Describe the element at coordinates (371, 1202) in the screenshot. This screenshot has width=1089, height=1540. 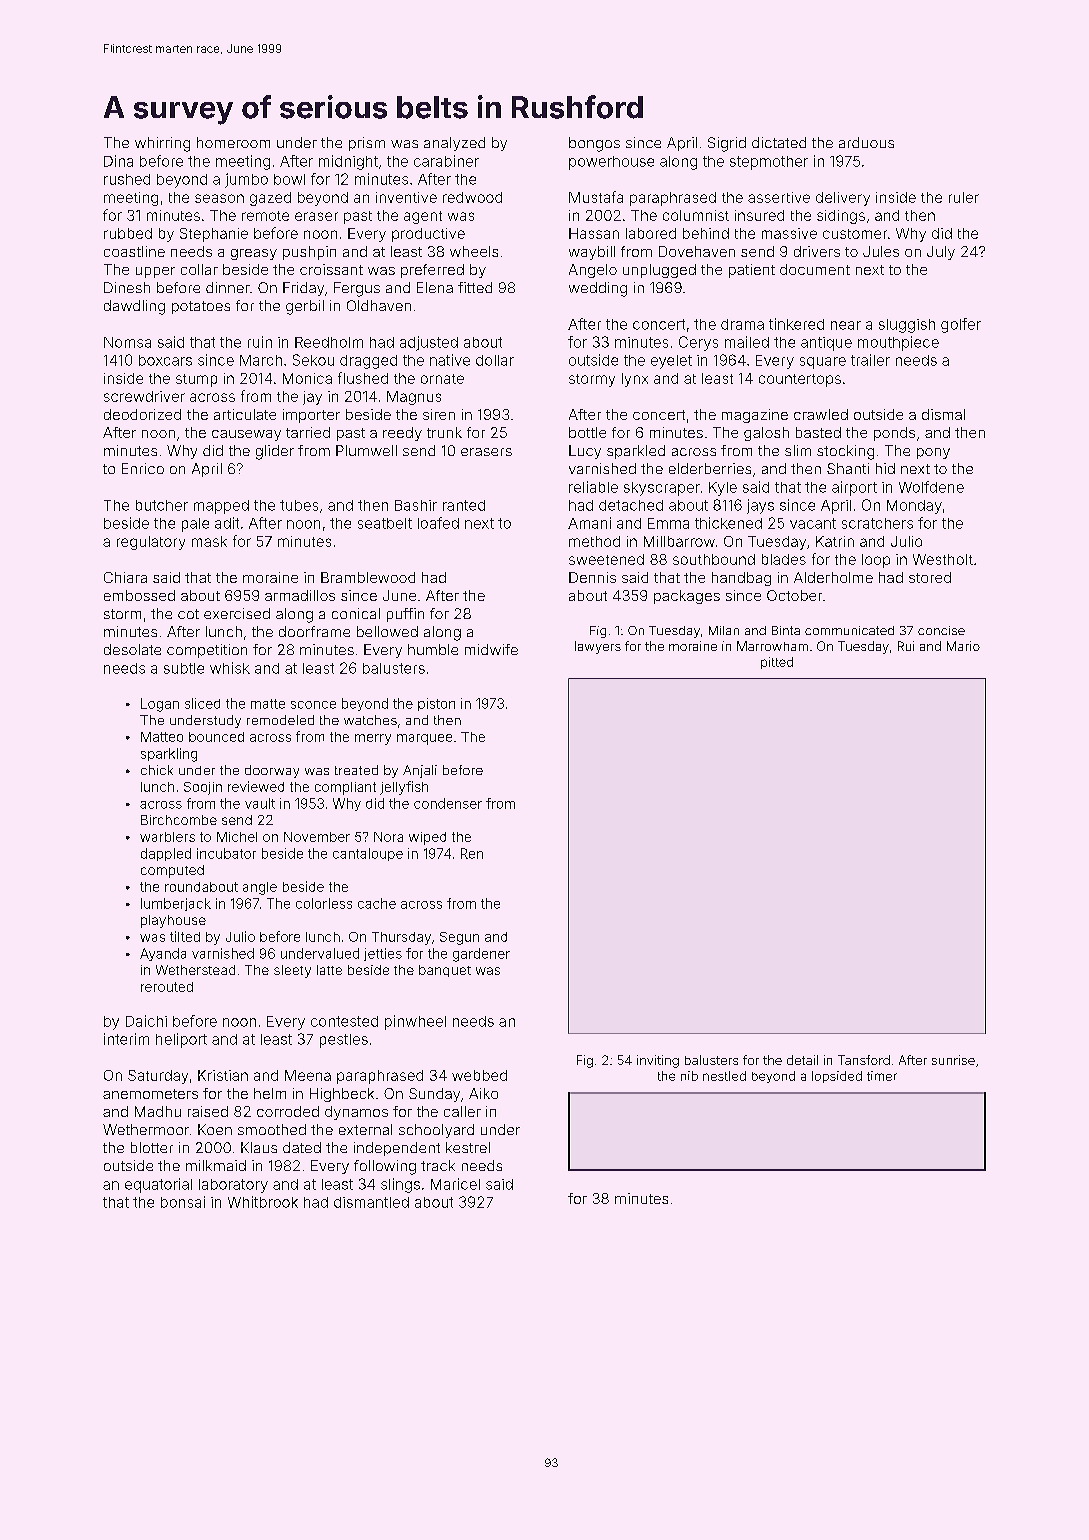
I see `dismantled` at that location.
